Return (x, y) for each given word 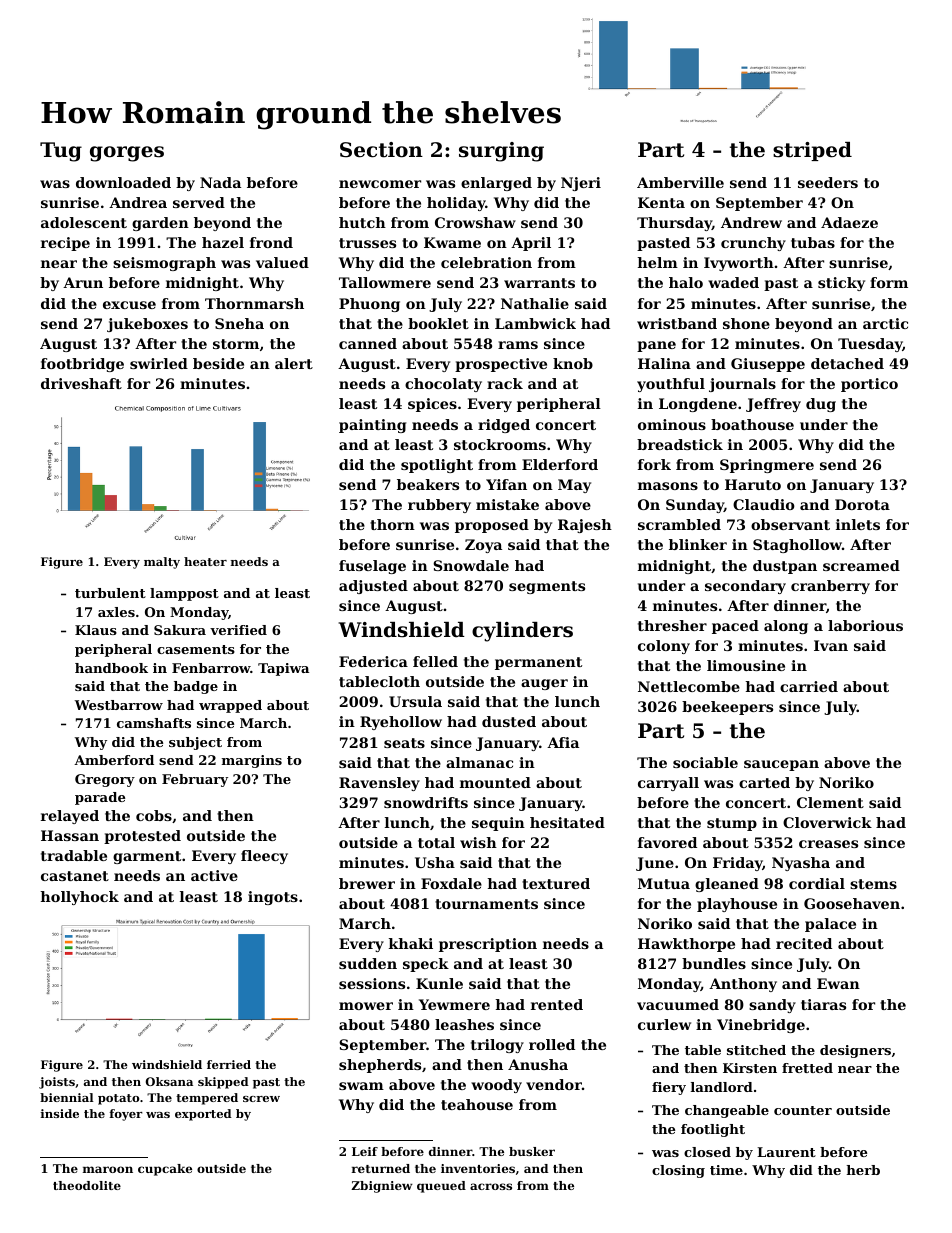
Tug (61, 152)
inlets (858, 524)
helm (657, 262)
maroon (108, 1169)
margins (252, 761)
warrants (539, 283)
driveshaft (81, 383)
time (726, 1170)
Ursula (415, 701)
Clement (830, 802)
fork (654, 464)
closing (678, 1171)
